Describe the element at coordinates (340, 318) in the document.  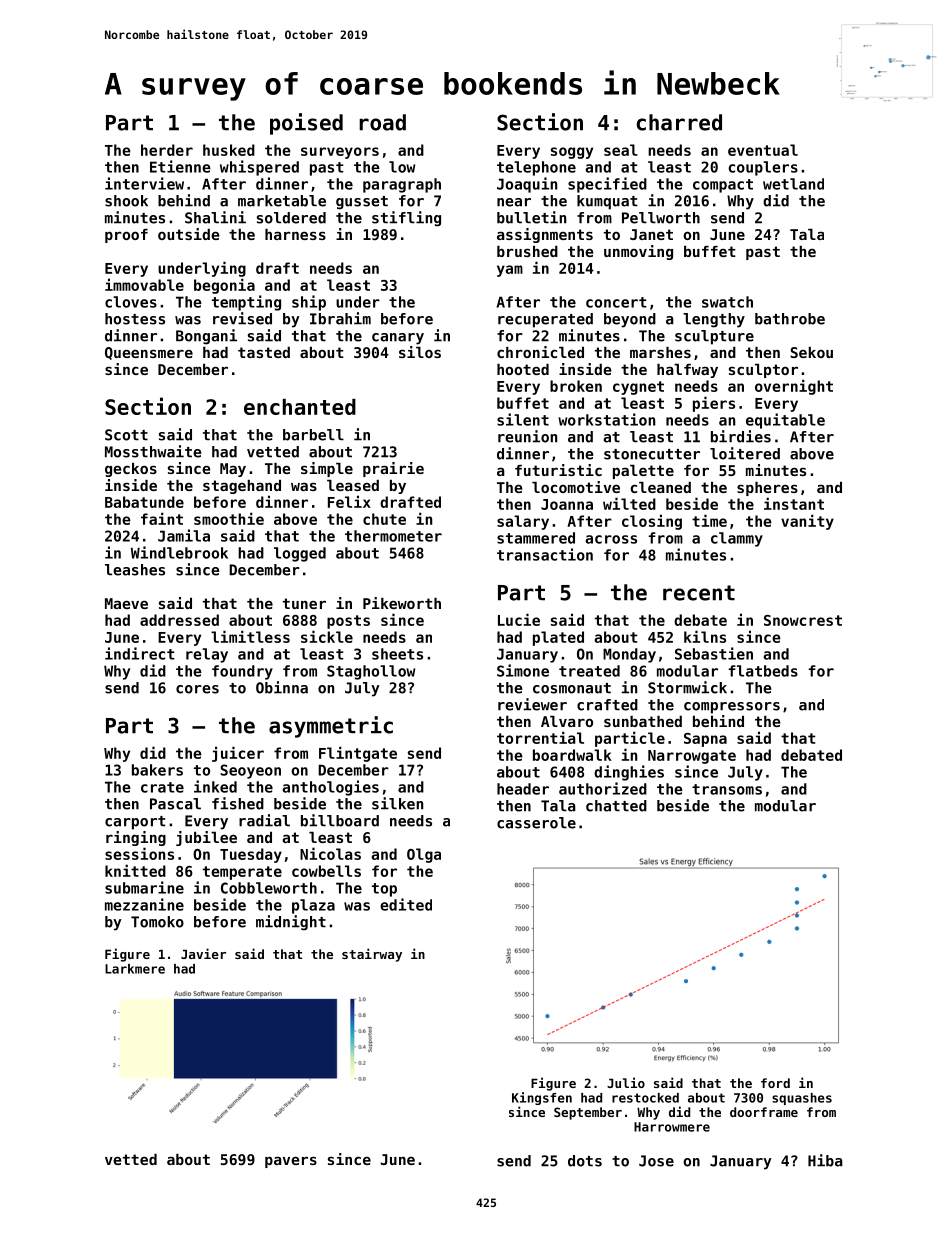
I see `Ibrahim` at that location.
